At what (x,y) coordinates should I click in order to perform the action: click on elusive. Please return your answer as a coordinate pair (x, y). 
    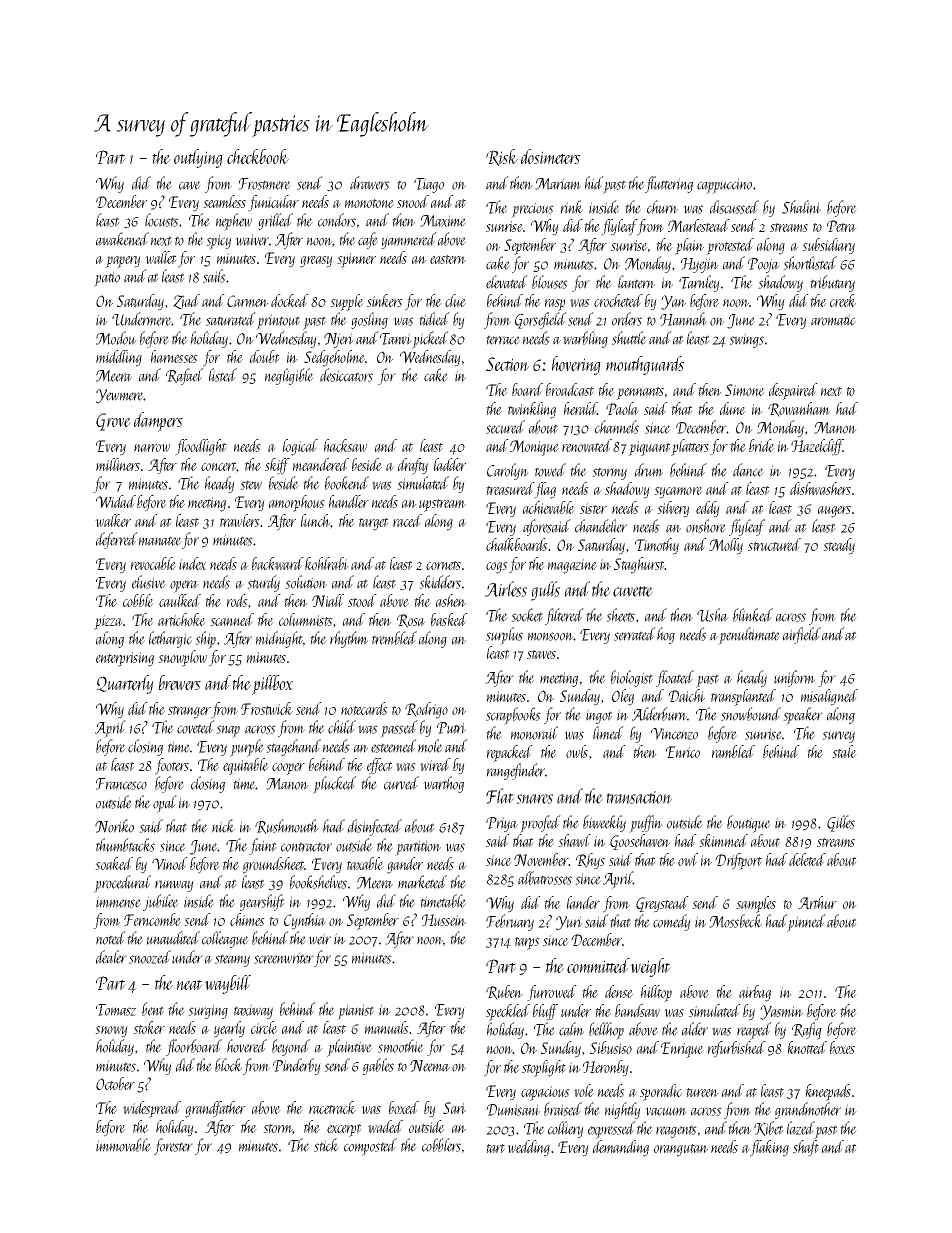
    Looking at the image, I should click on (149, 582).
